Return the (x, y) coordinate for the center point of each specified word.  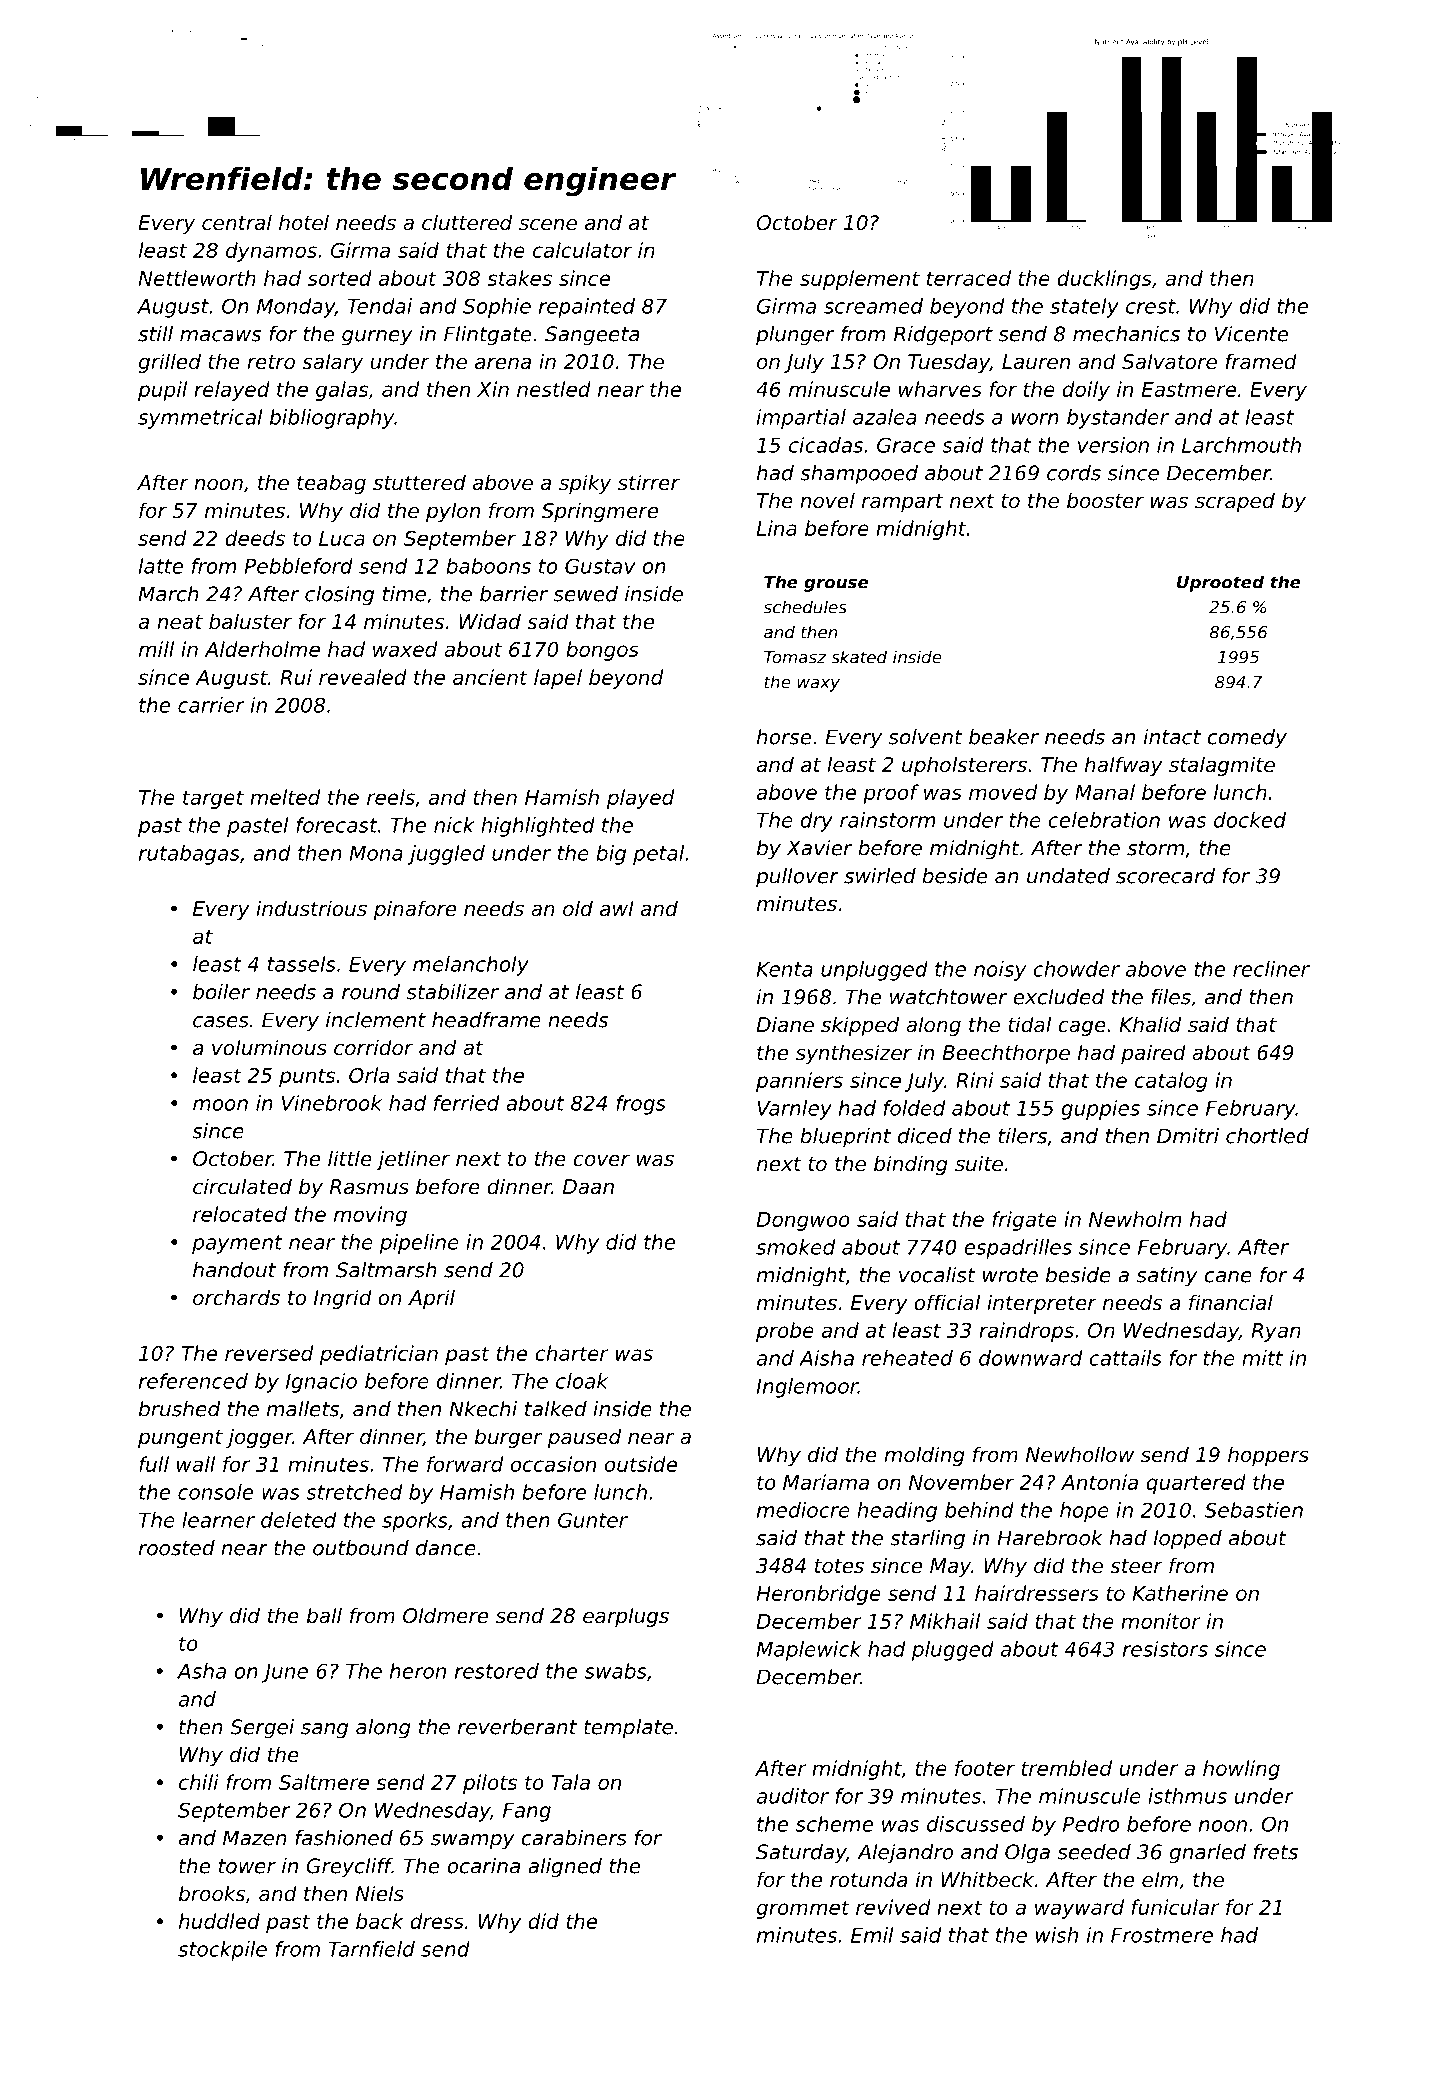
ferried (466, 1103)
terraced (969, 278)
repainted (587, 308)
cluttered (467, 222)
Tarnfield (372, 1949)
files (1171, 997)
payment (237, 1244)
